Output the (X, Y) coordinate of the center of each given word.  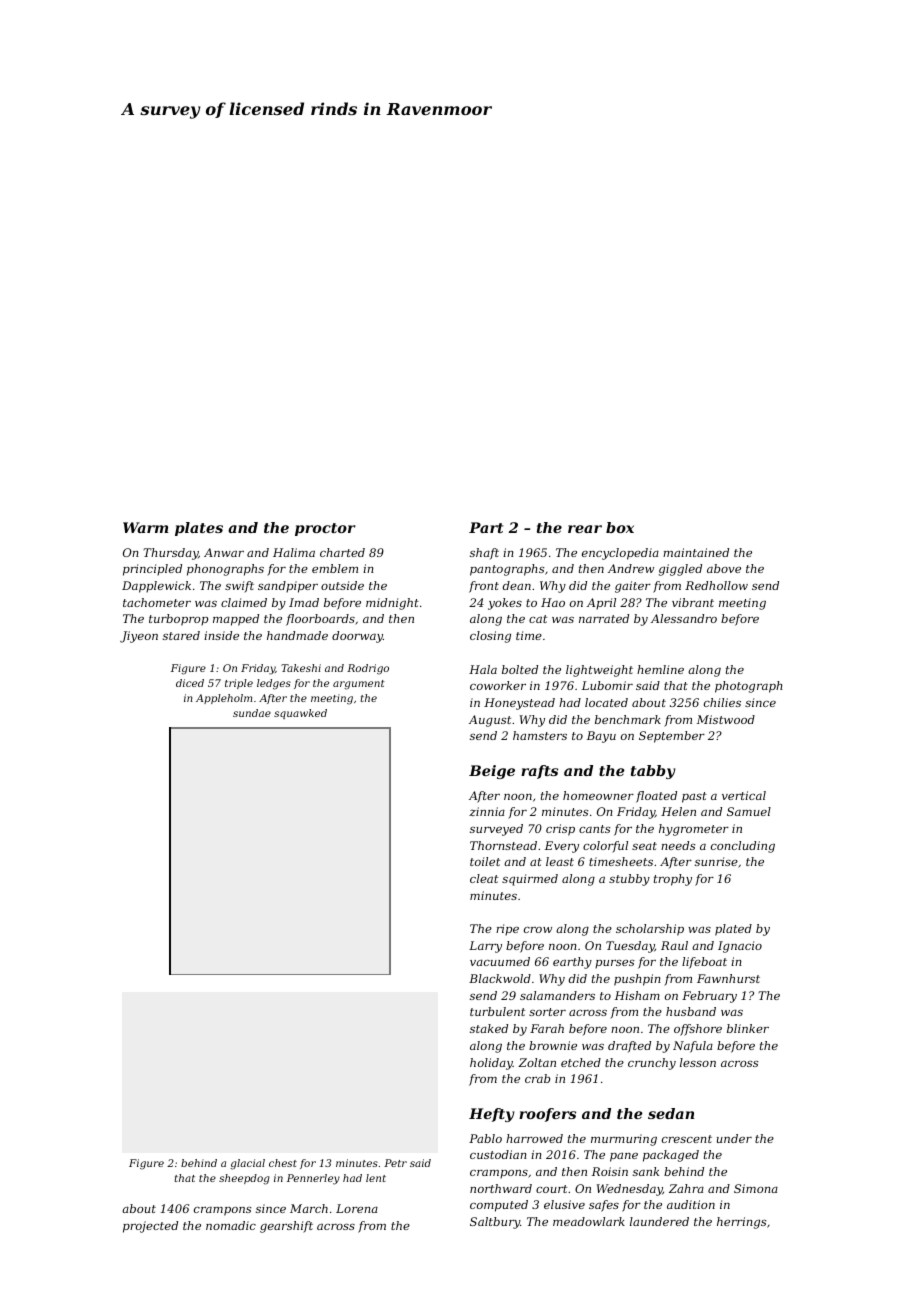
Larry (485, 947)
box (620, 527)
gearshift (286, 1227)
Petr (395, 1163)
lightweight (599, 671)
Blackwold (500, 978)
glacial (247, 1164)
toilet (485, 861)
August (490, 721)
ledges (274, 684)
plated (733, 930)
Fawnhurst (728, 978)
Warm (145, 527)
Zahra (686, 1188)
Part (486, 527)
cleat (484, 878)
